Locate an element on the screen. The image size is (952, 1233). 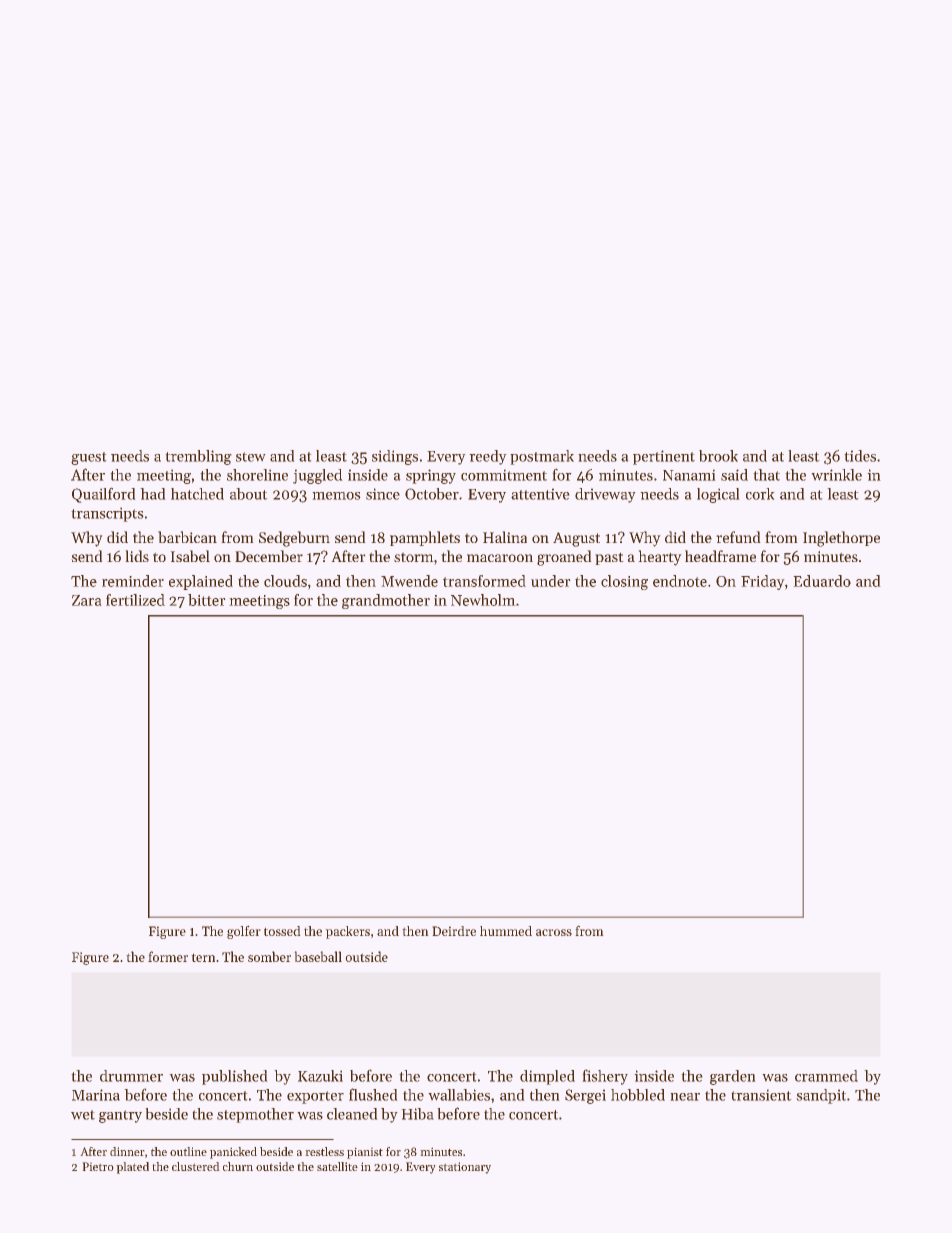
tides is located at coordinates (860, 456).
